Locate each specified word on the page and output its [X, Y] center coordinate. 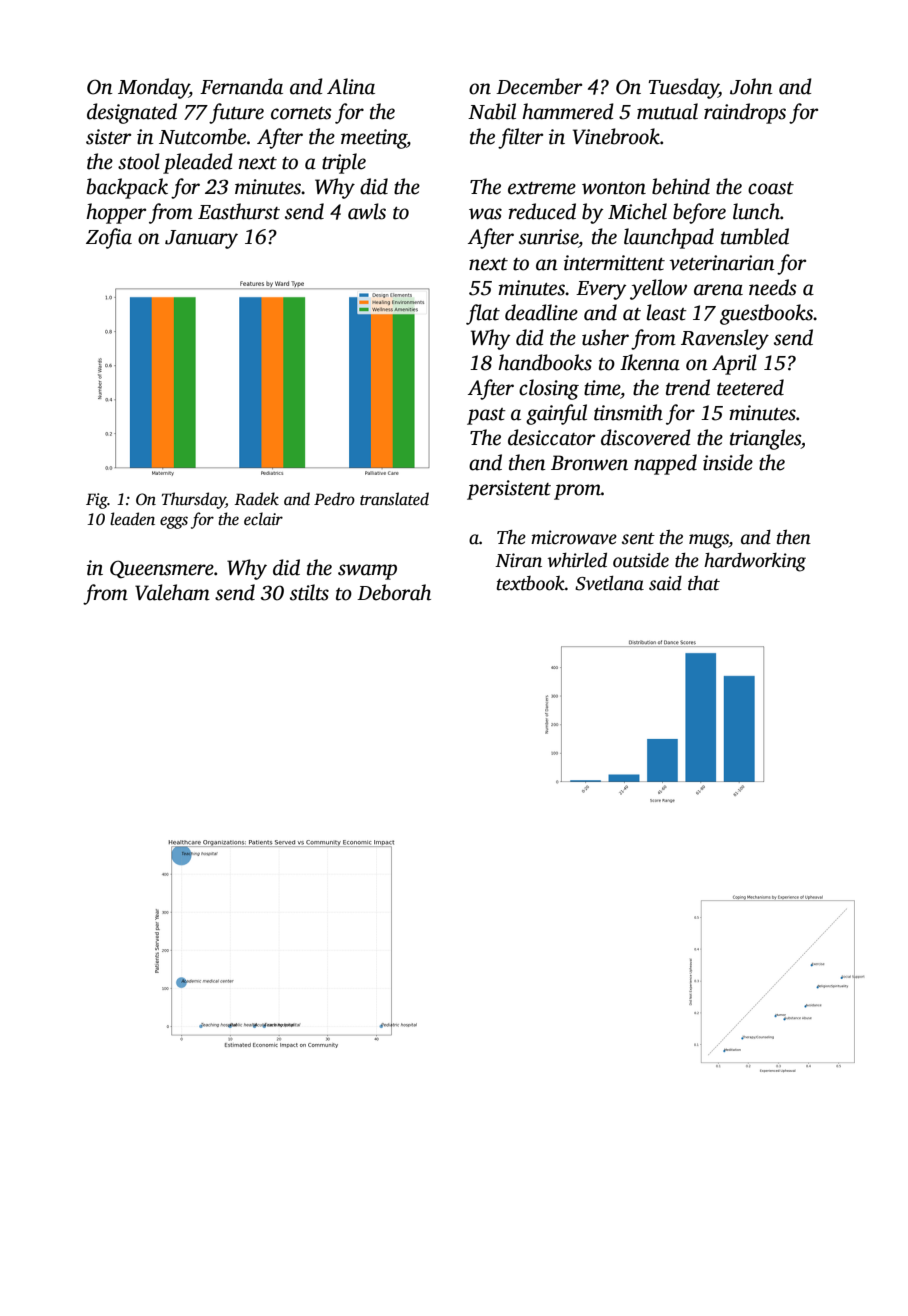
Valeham [172, 592]
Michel [637, 211]
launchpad [669, 238]
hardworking [755, 562]
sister [108, 137]
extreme [542, 188]
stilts [309, 592]
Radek [257, 498]
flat [483, 314]
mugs [709, 541]
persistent [509, 490]
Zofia [109, 238]
